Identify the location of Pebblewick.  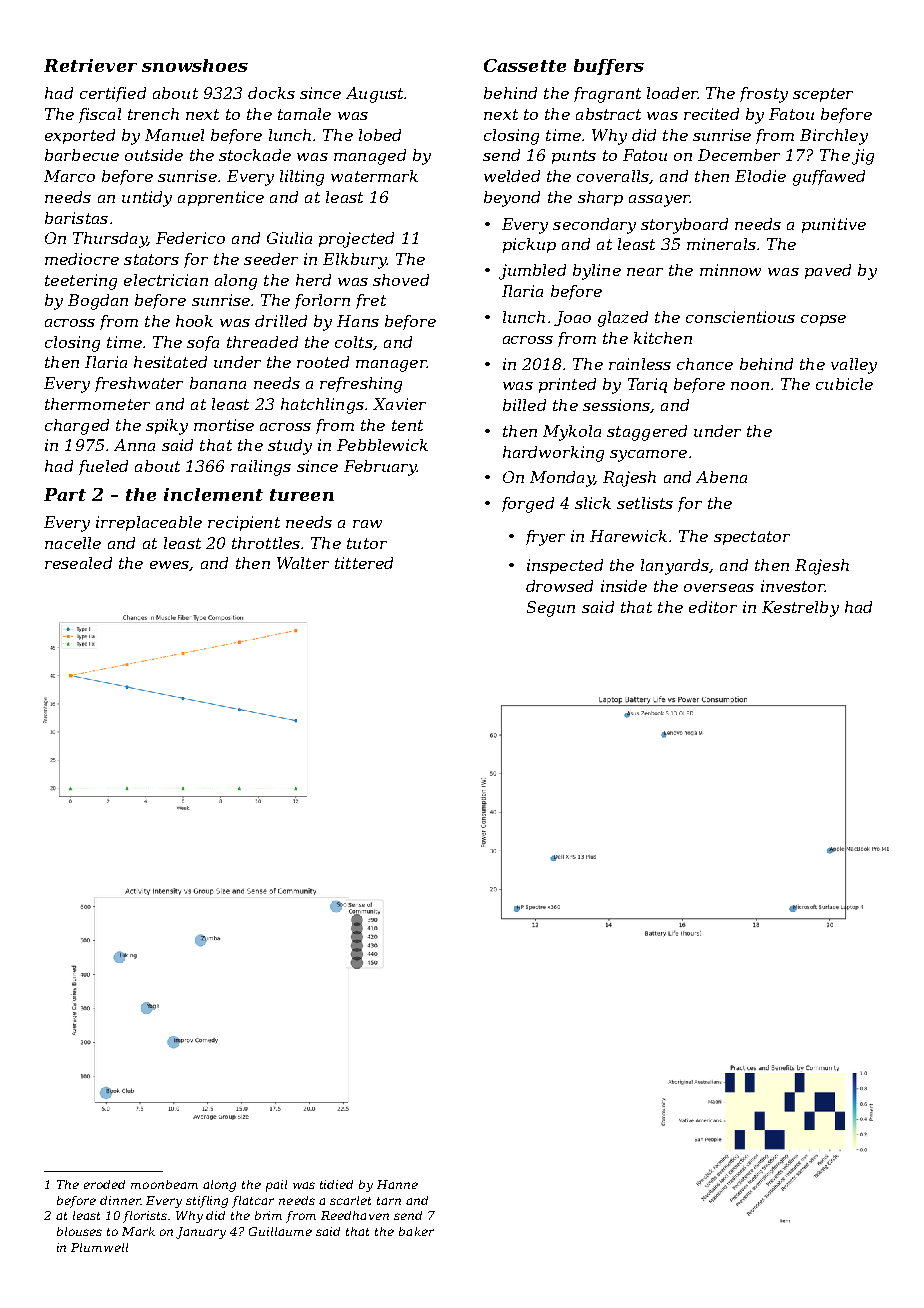
(382, 445).
